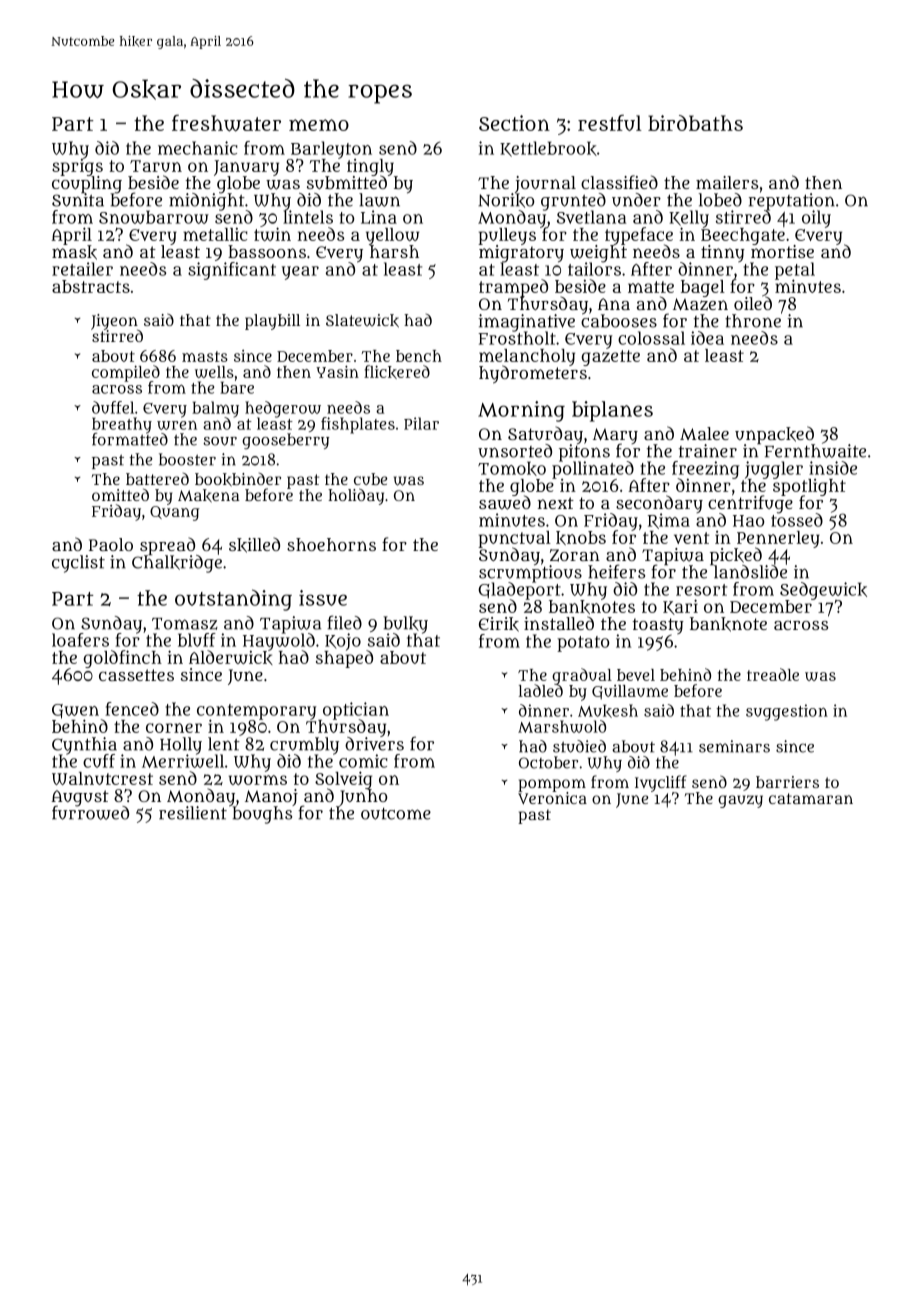 The image size is (924, 1314). What do you see at coordinates (362, 321) in the screenshot?
I see `Slatewick` at bounding box center [362, 321].
